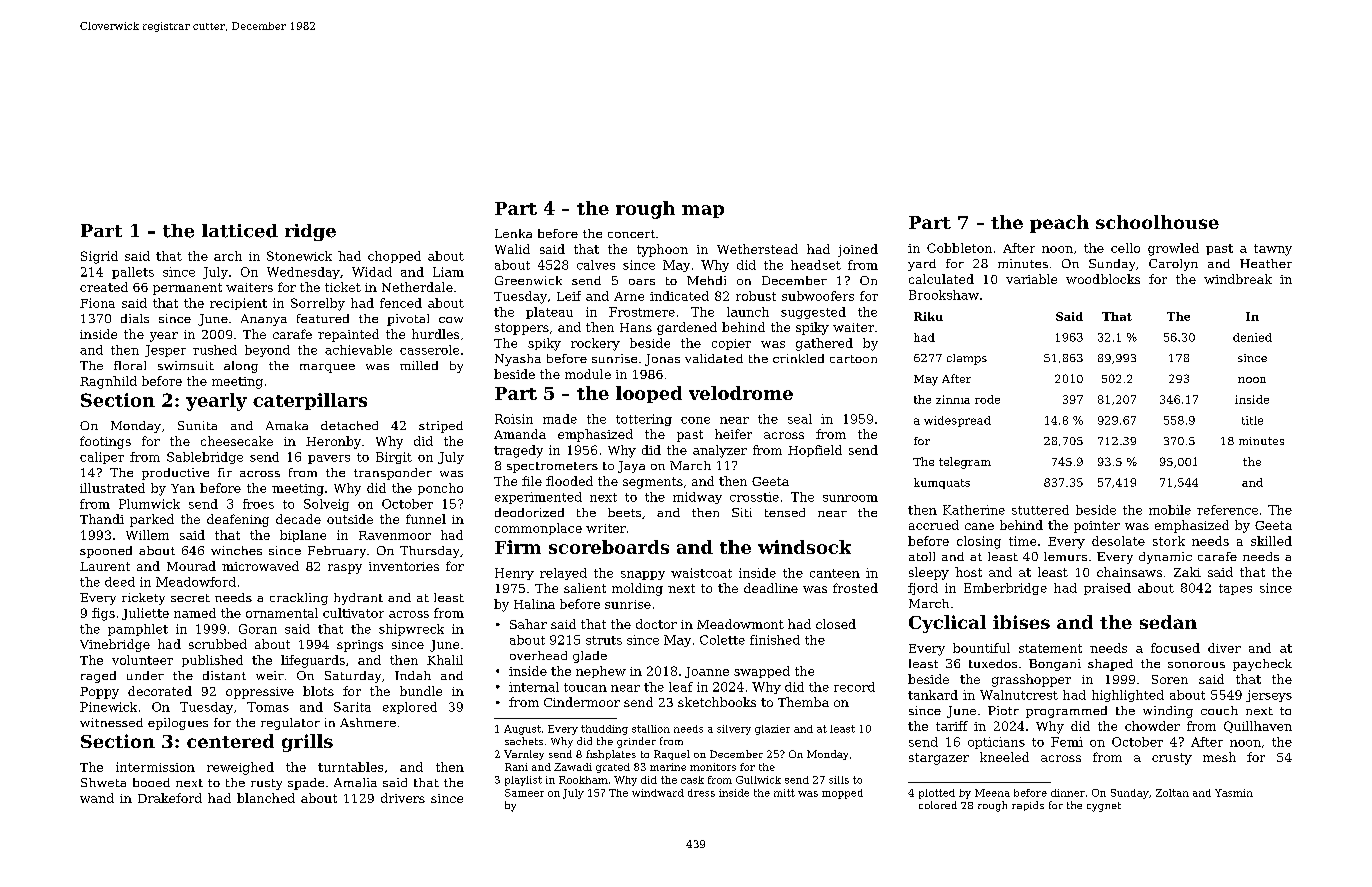  I want to click on latticed, so click(240, 231).
